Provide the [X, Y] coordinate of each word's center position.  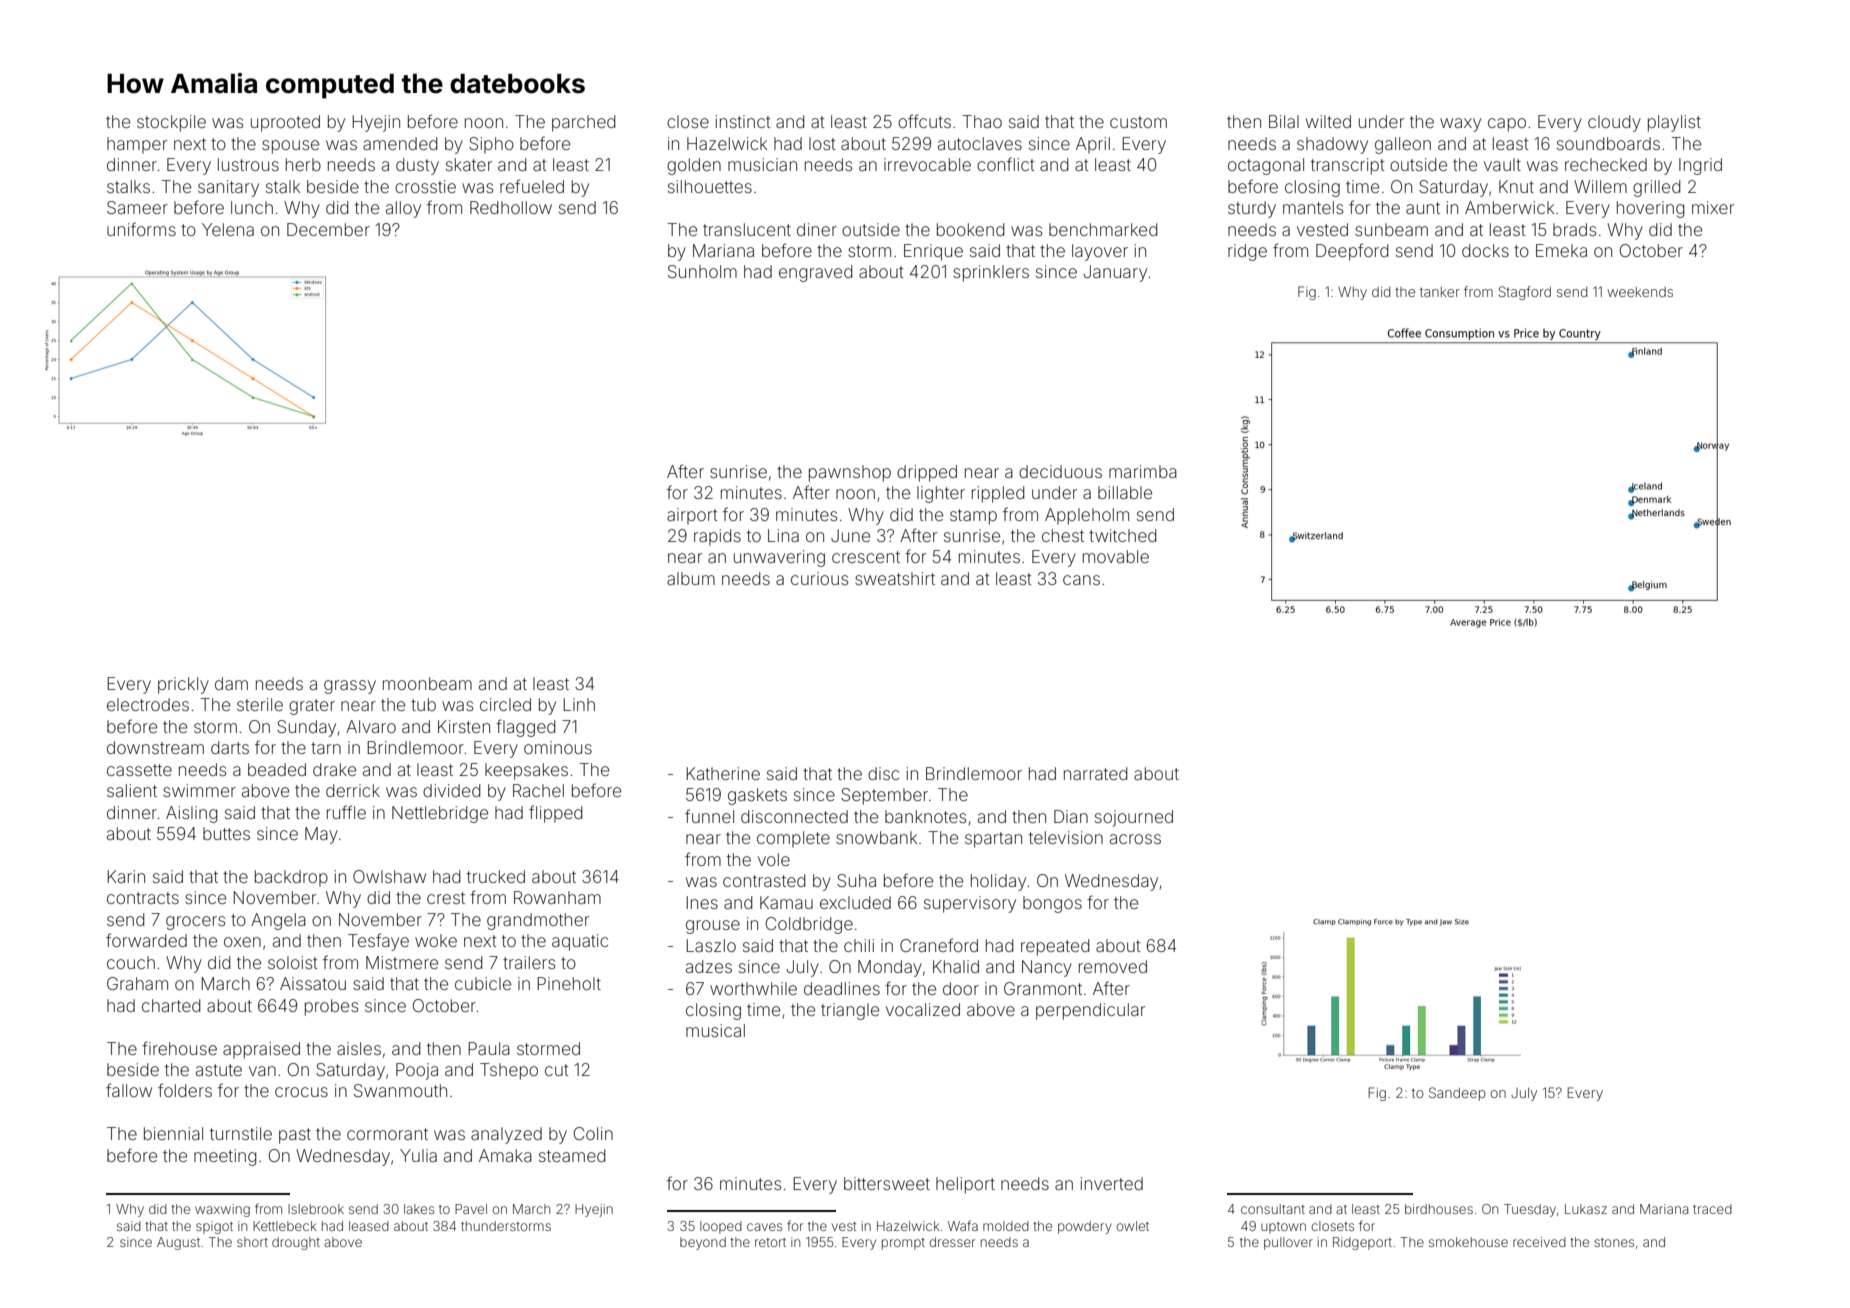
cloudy [1614, 123]
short [252, 1242]
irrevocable [927, 164]
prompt [903, 1244]
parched [583, 123]
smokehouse [1468, 1242]
